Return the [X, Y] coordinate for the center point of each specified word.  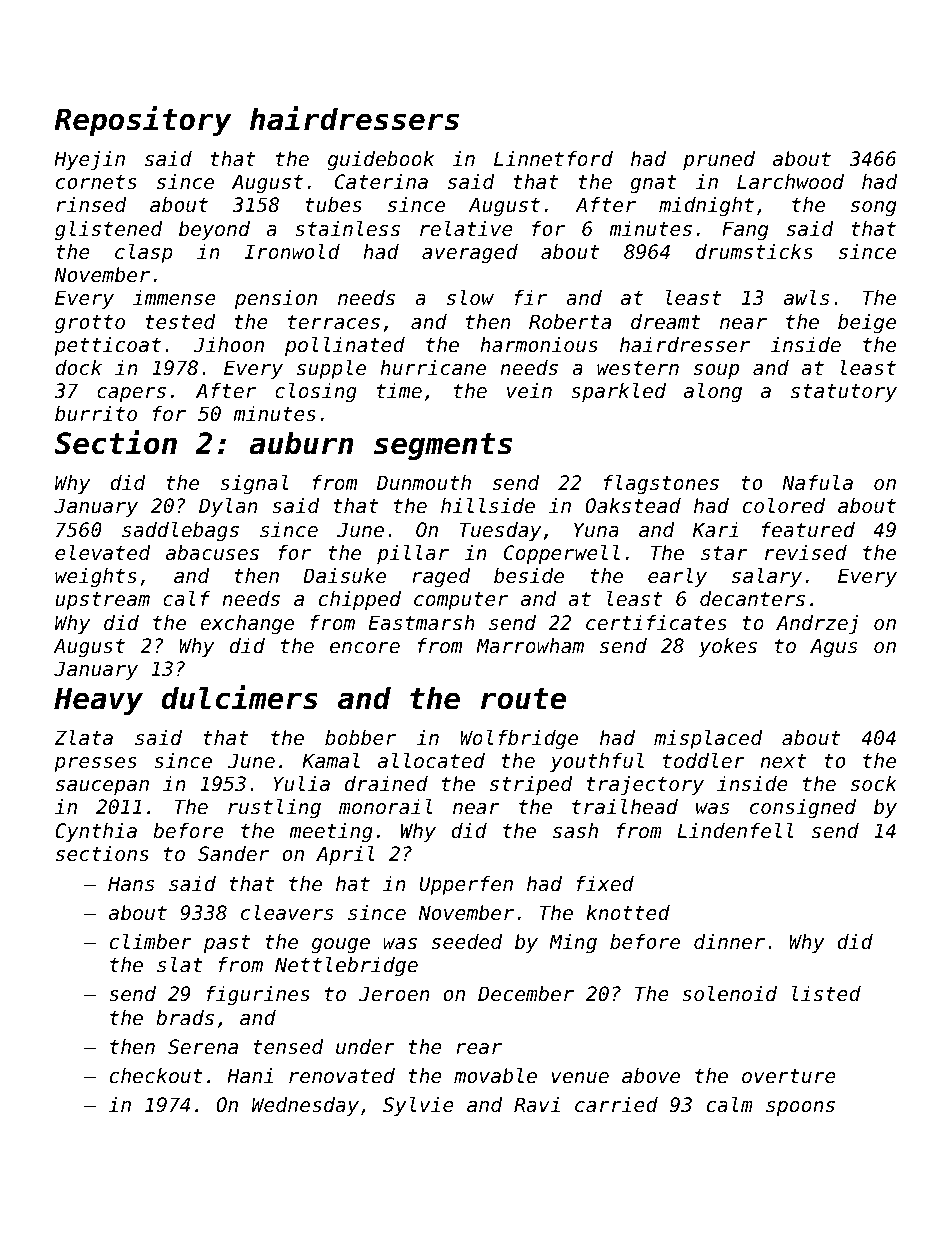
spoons [800, 1108]
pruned [719, 160]
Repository [143, 121]
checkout [156, 1076]
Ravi [537, 1104]
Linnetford [553, 159]
